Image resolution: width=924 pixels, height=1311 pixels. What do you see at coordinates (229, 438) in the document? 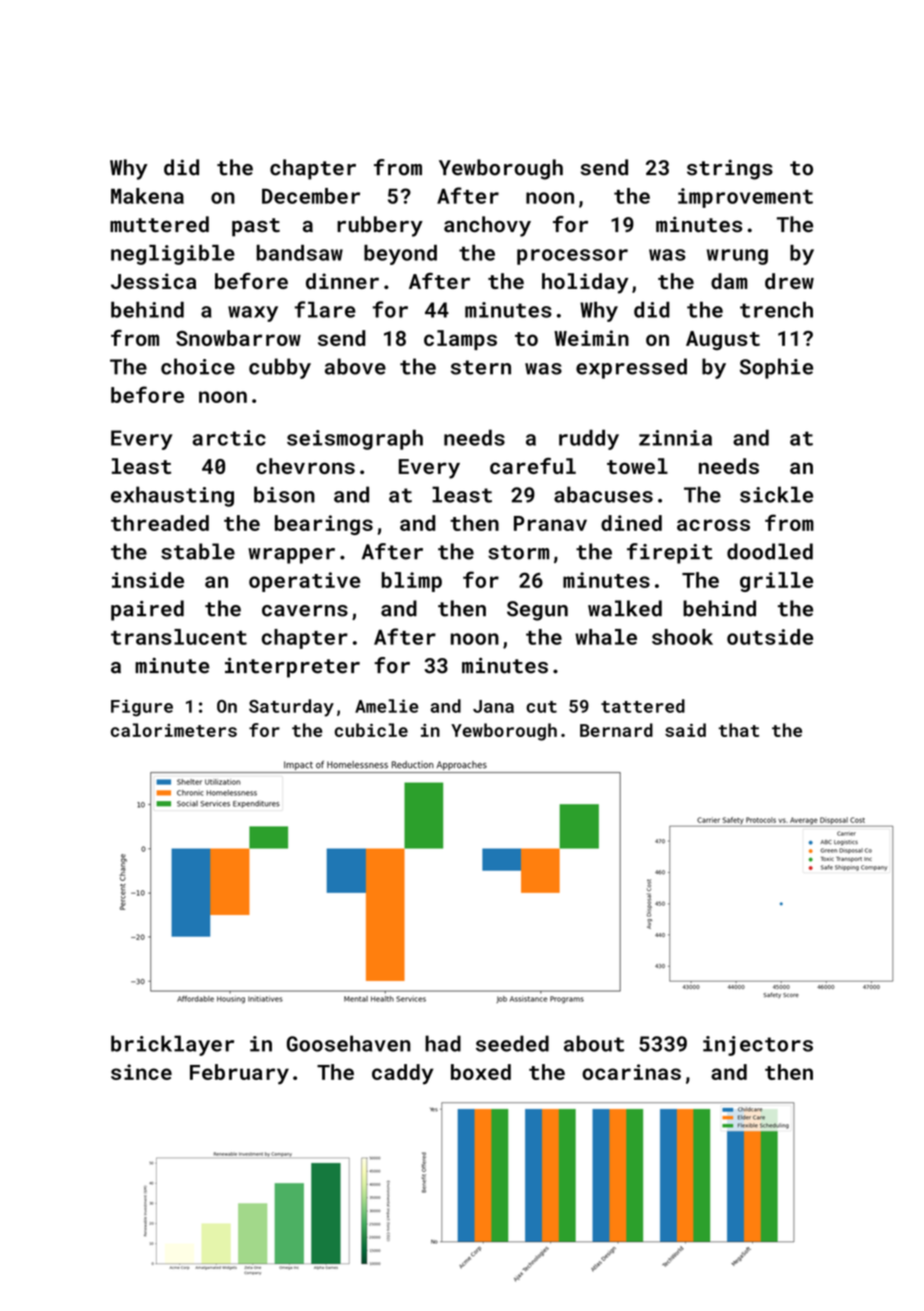
I see `arctic` at bounding box center [229, 438].
